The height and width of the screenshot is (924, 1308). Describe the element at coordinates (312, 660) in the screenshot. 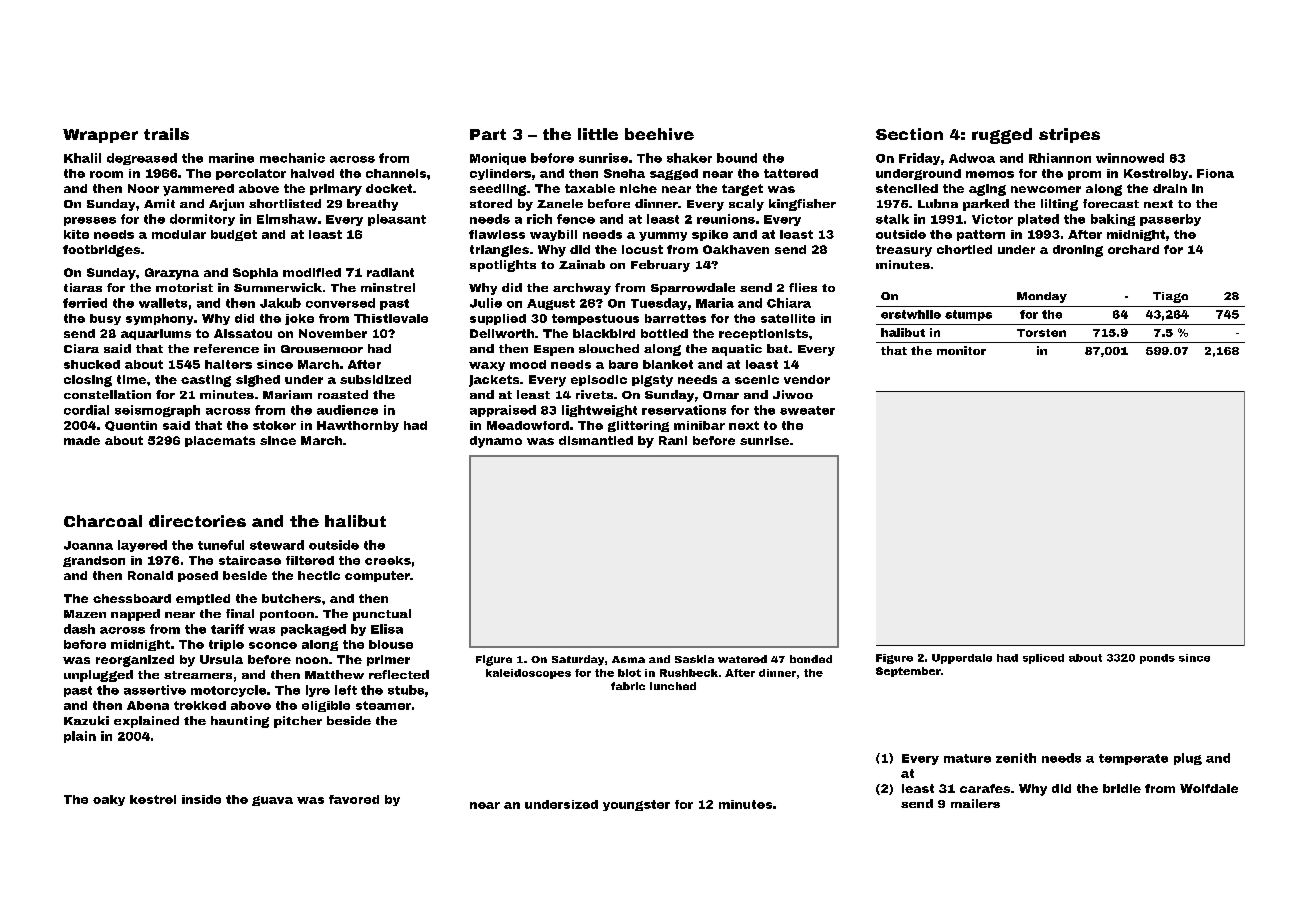

I see `noon` at that location.
